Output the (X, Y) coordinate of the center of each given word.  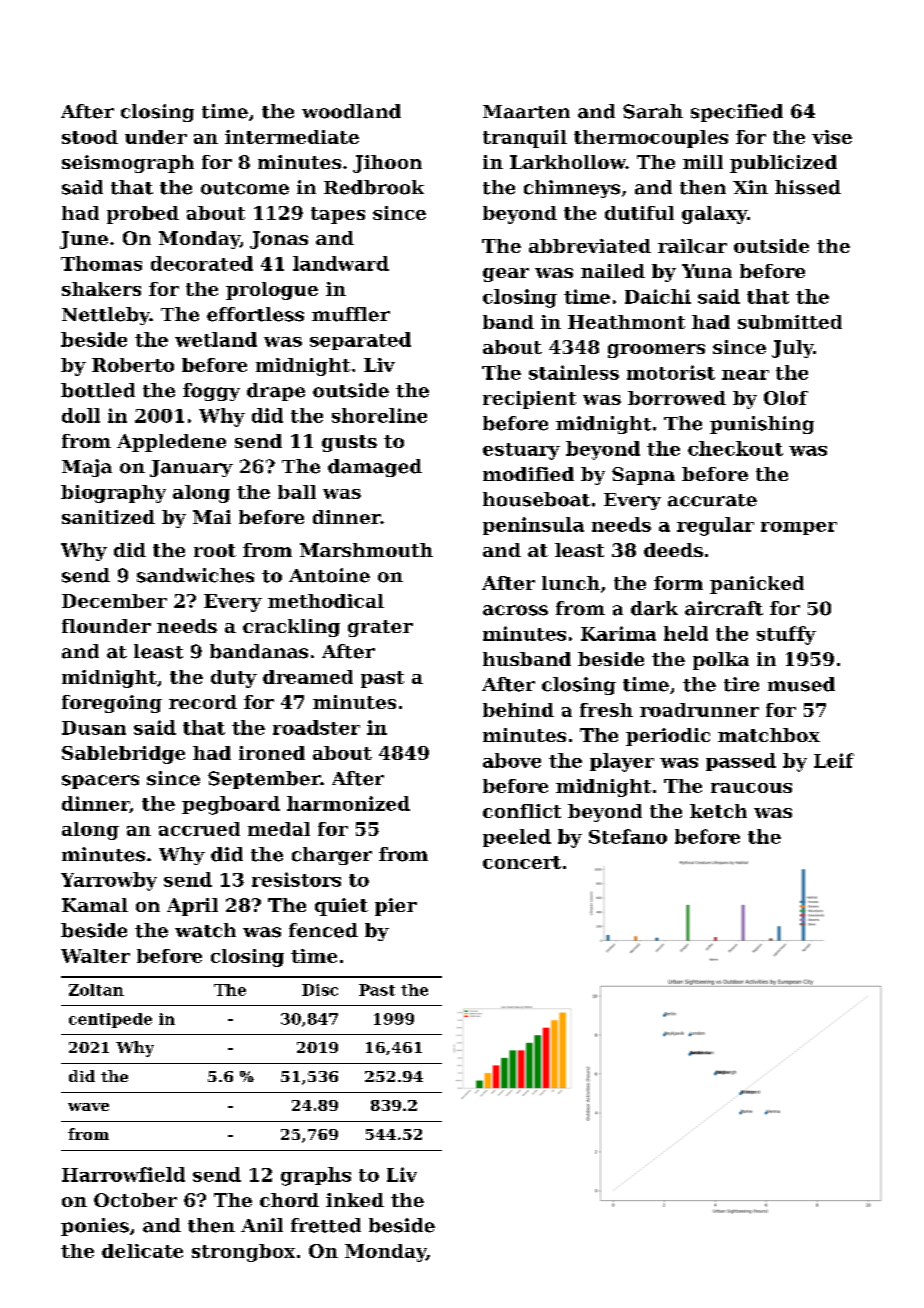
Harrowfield (123, 1174)
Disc (320, 990)
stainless (574, 372)
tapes (338, 215)
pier (396, 907)
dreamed (308, 677)
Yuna (707, 271)
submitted (790, 322)
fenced (323, 930)
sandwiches (195, 575)
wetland (216, 339)
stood (90, 137)
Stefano (628, 836)
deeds (673, 550)
